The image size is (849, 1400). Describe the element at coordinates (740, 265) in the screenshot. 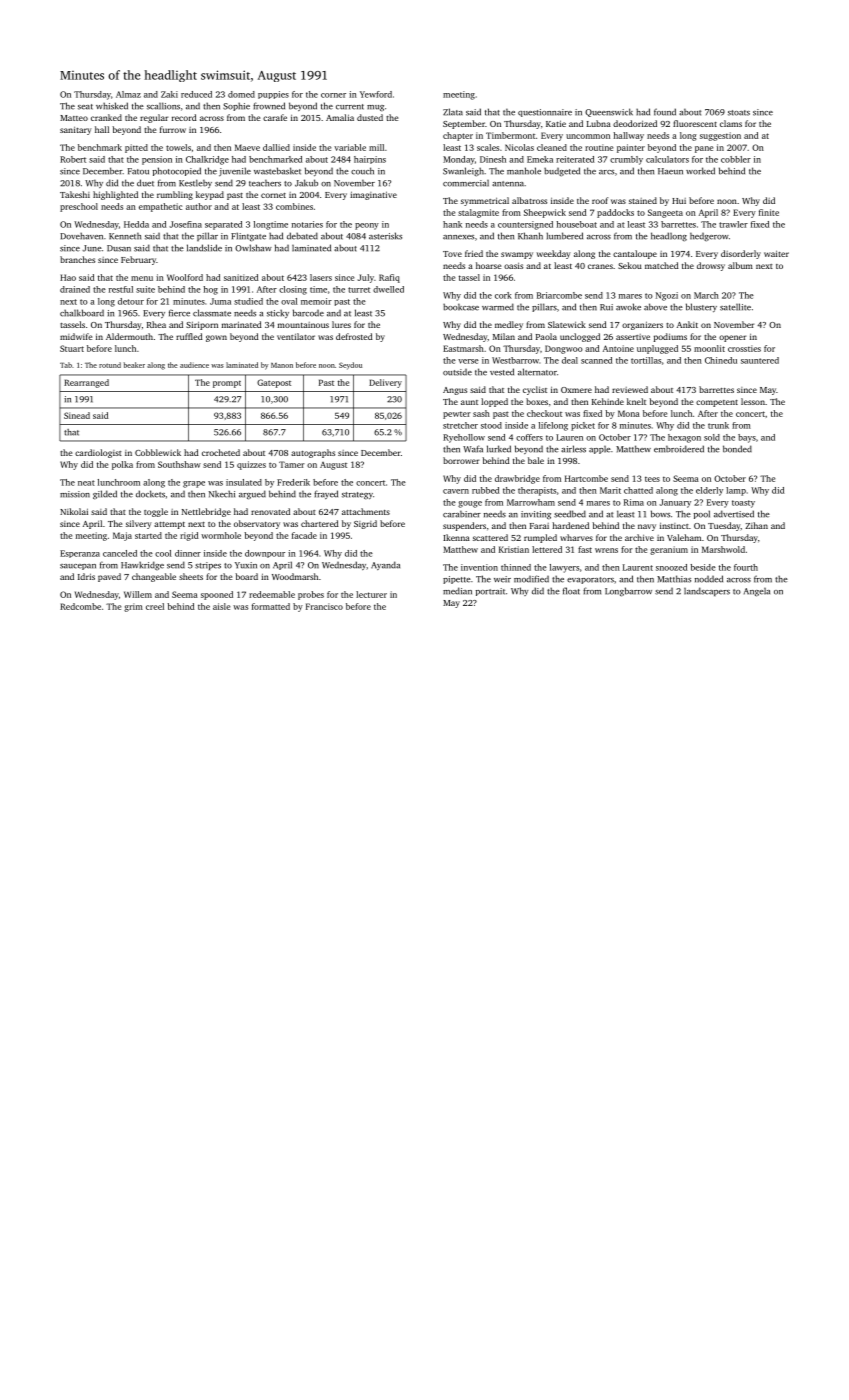

I see `album` at that location.
